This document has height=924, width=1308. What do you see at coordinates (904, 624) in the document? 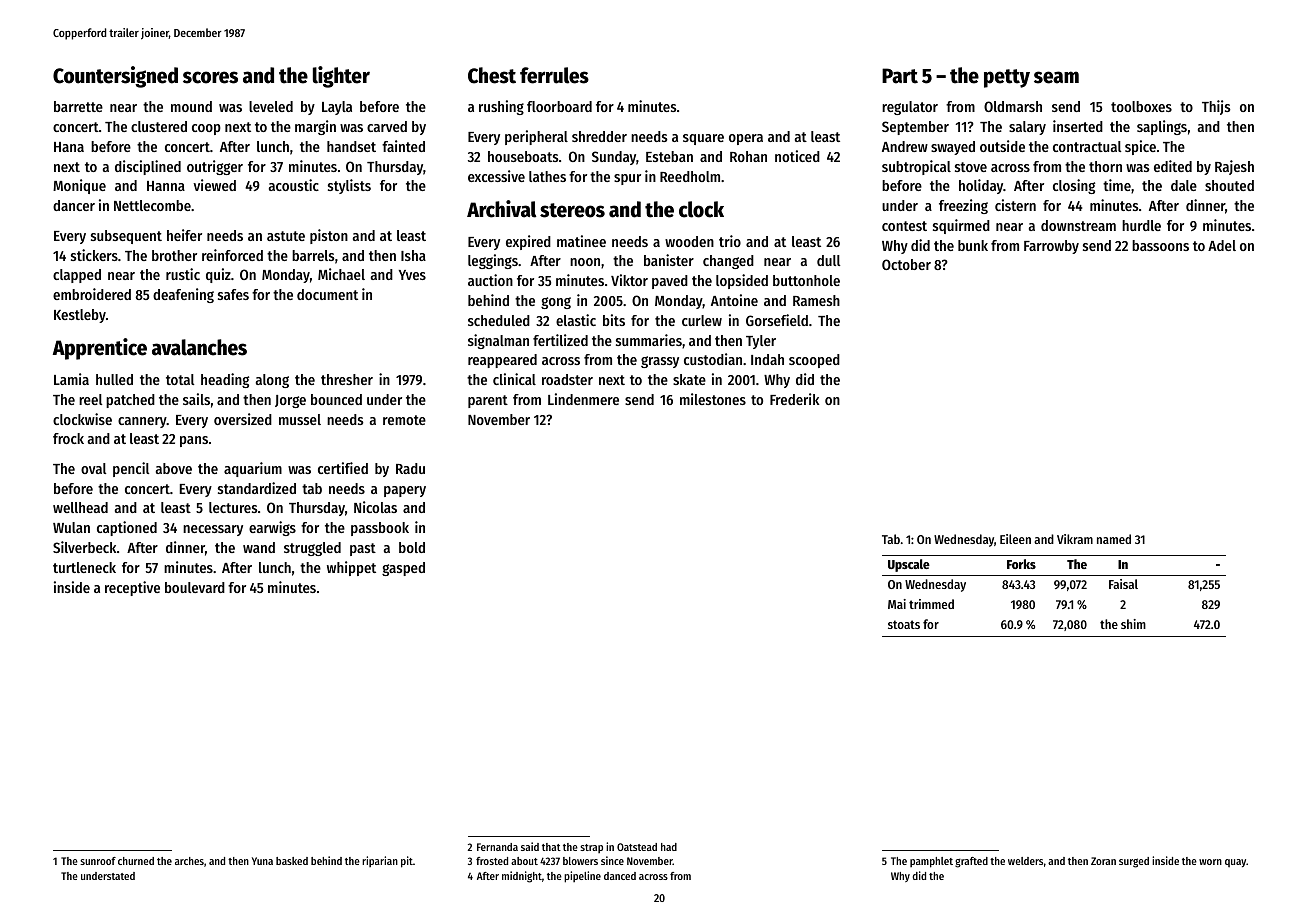
I see `stoats` at bounding box center [904, 624].
